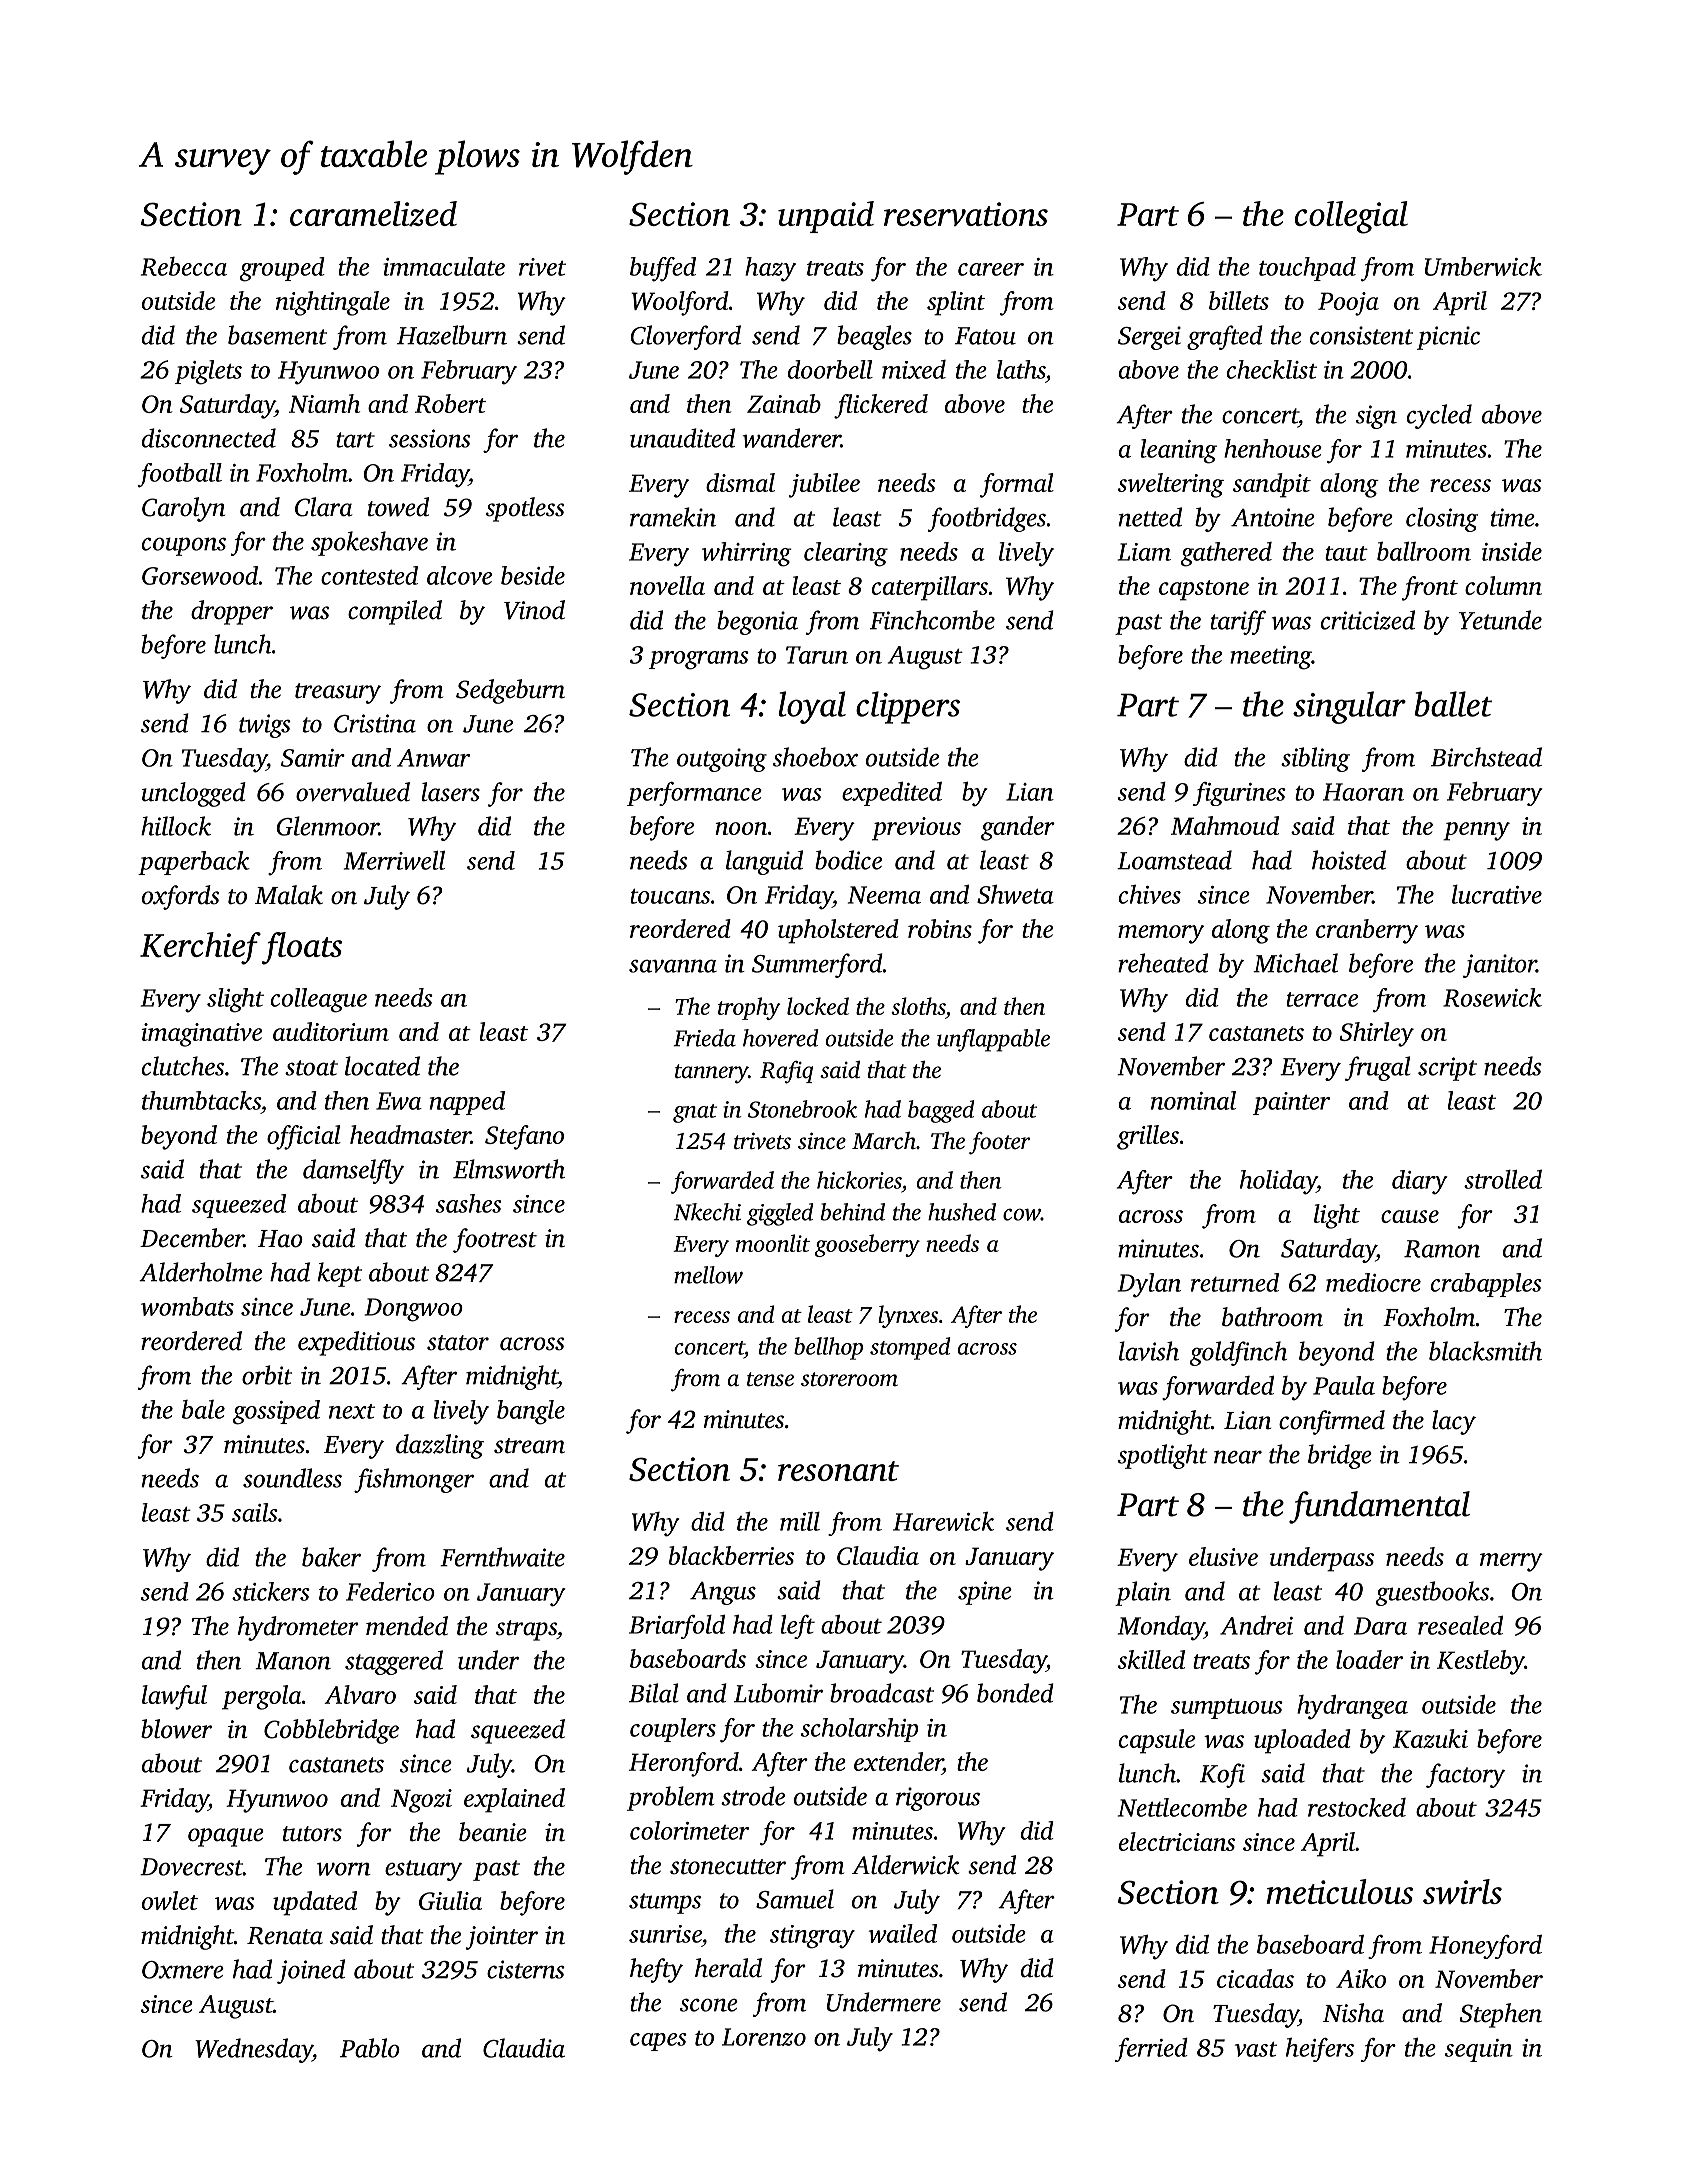  Describe the element at coordinates (1272, 369) in the document. I see `checklist` at that location.
